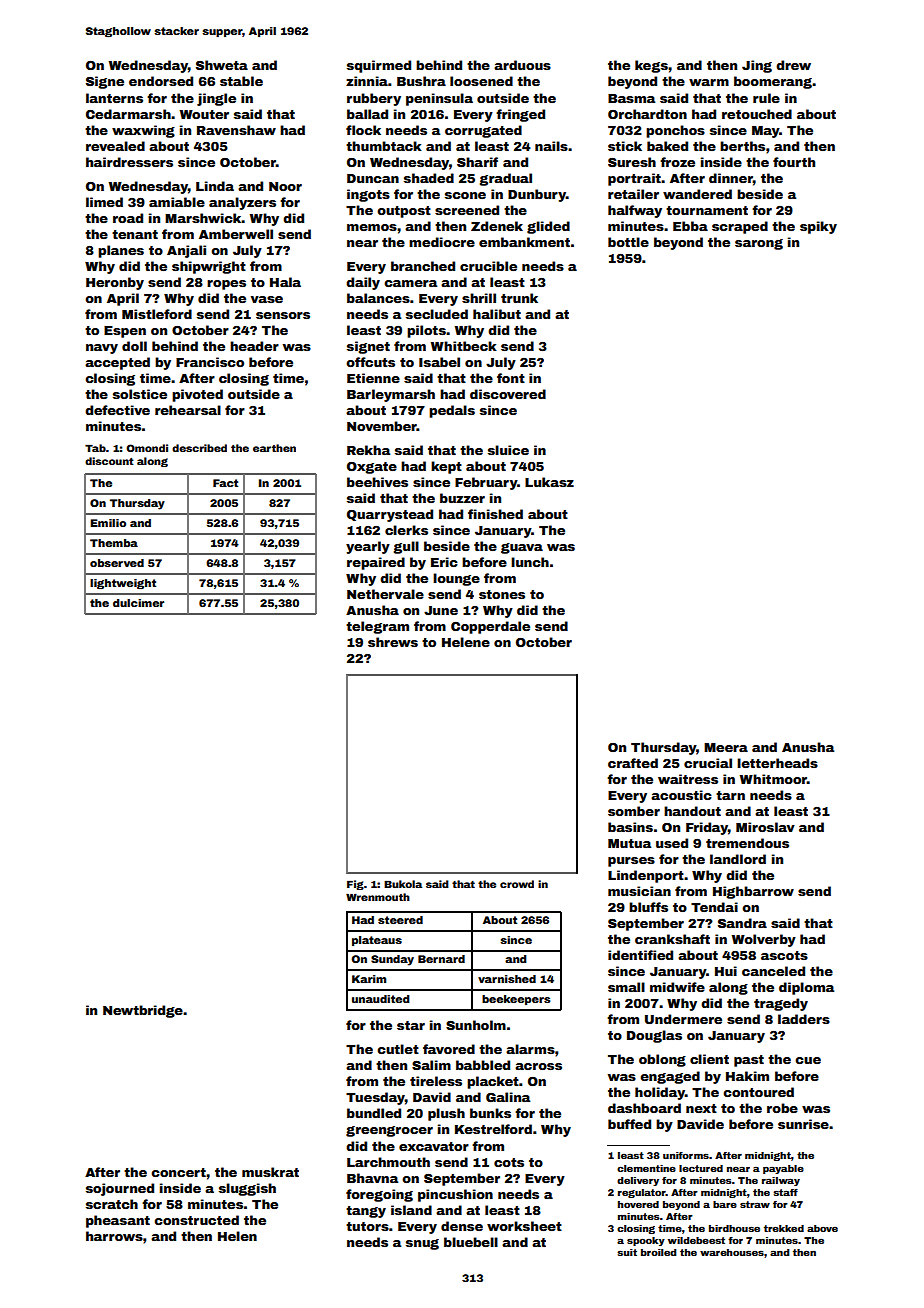 This screenshot has width=924, height=1308. What do you see at coordinates (384, 146) in the screenshot?
I see `thumbtack` at bounding box center [384, 146].
